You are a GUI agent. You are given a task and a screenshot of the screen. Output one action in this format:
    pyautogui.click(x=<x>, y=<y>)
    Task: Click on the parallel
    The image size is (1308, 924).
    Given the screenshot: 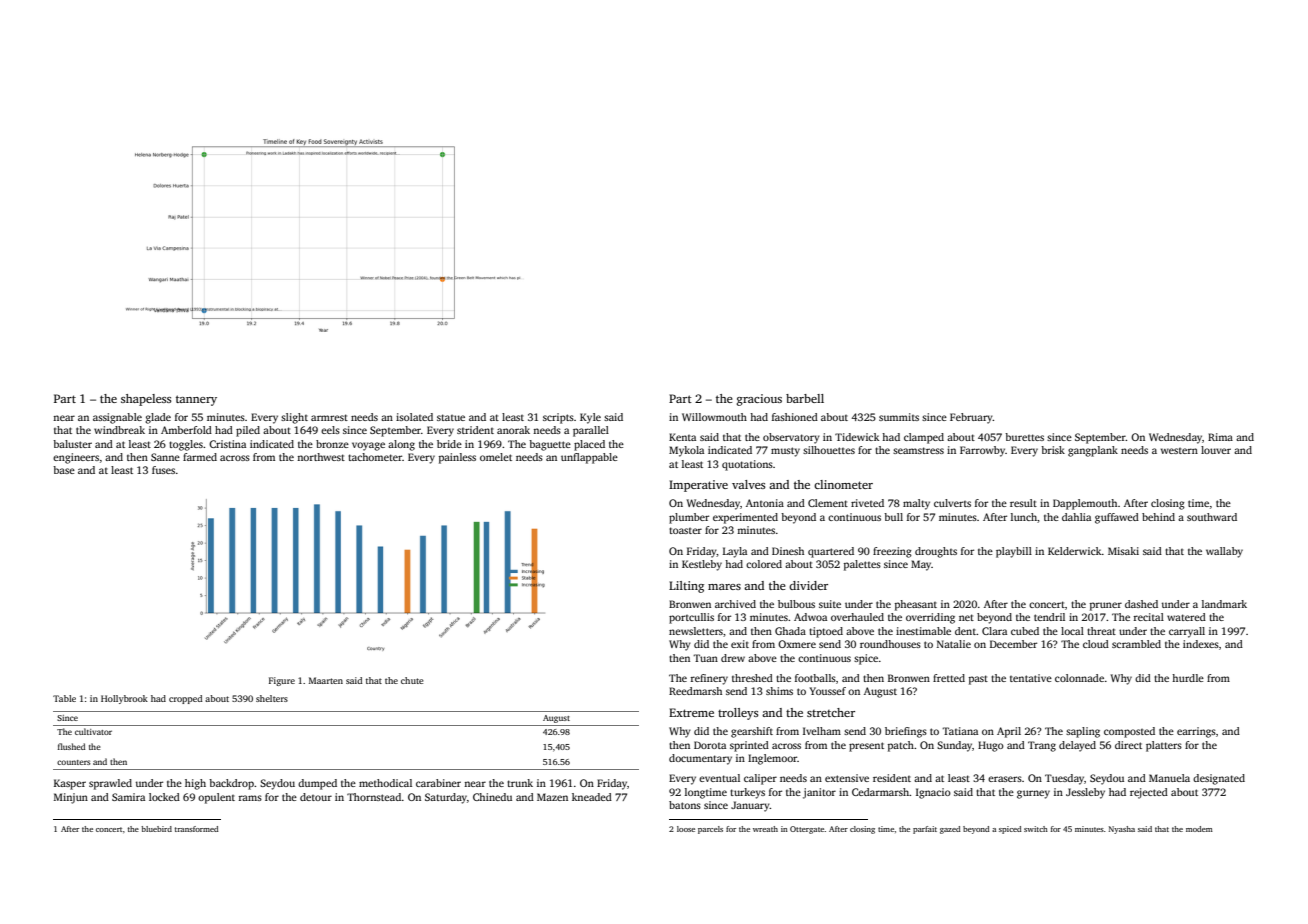 What is the action you would take?
    pyautogui.click(x=591, y=431)
